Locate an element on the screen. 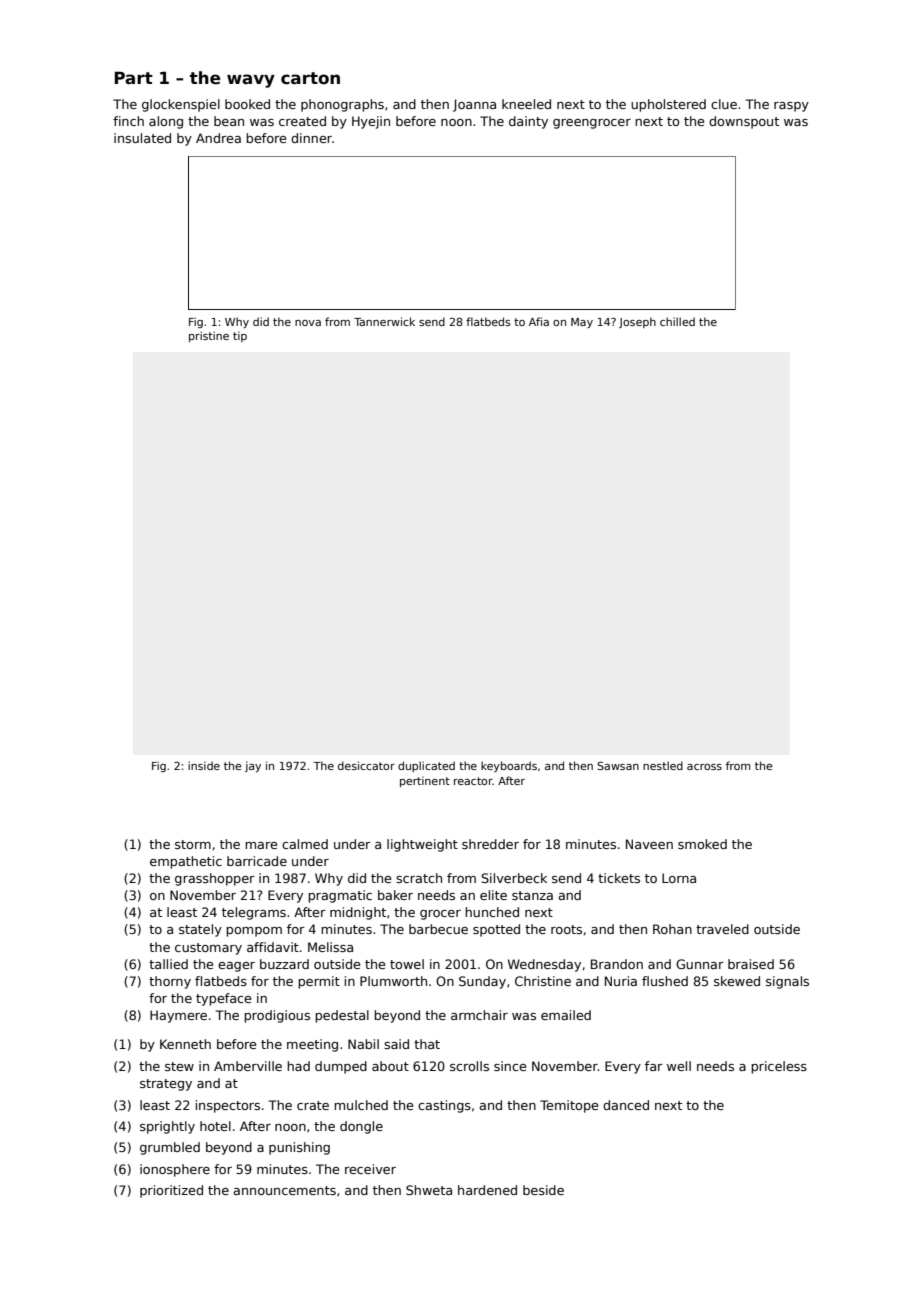  upholstered is located at coordinates (668, 105).
